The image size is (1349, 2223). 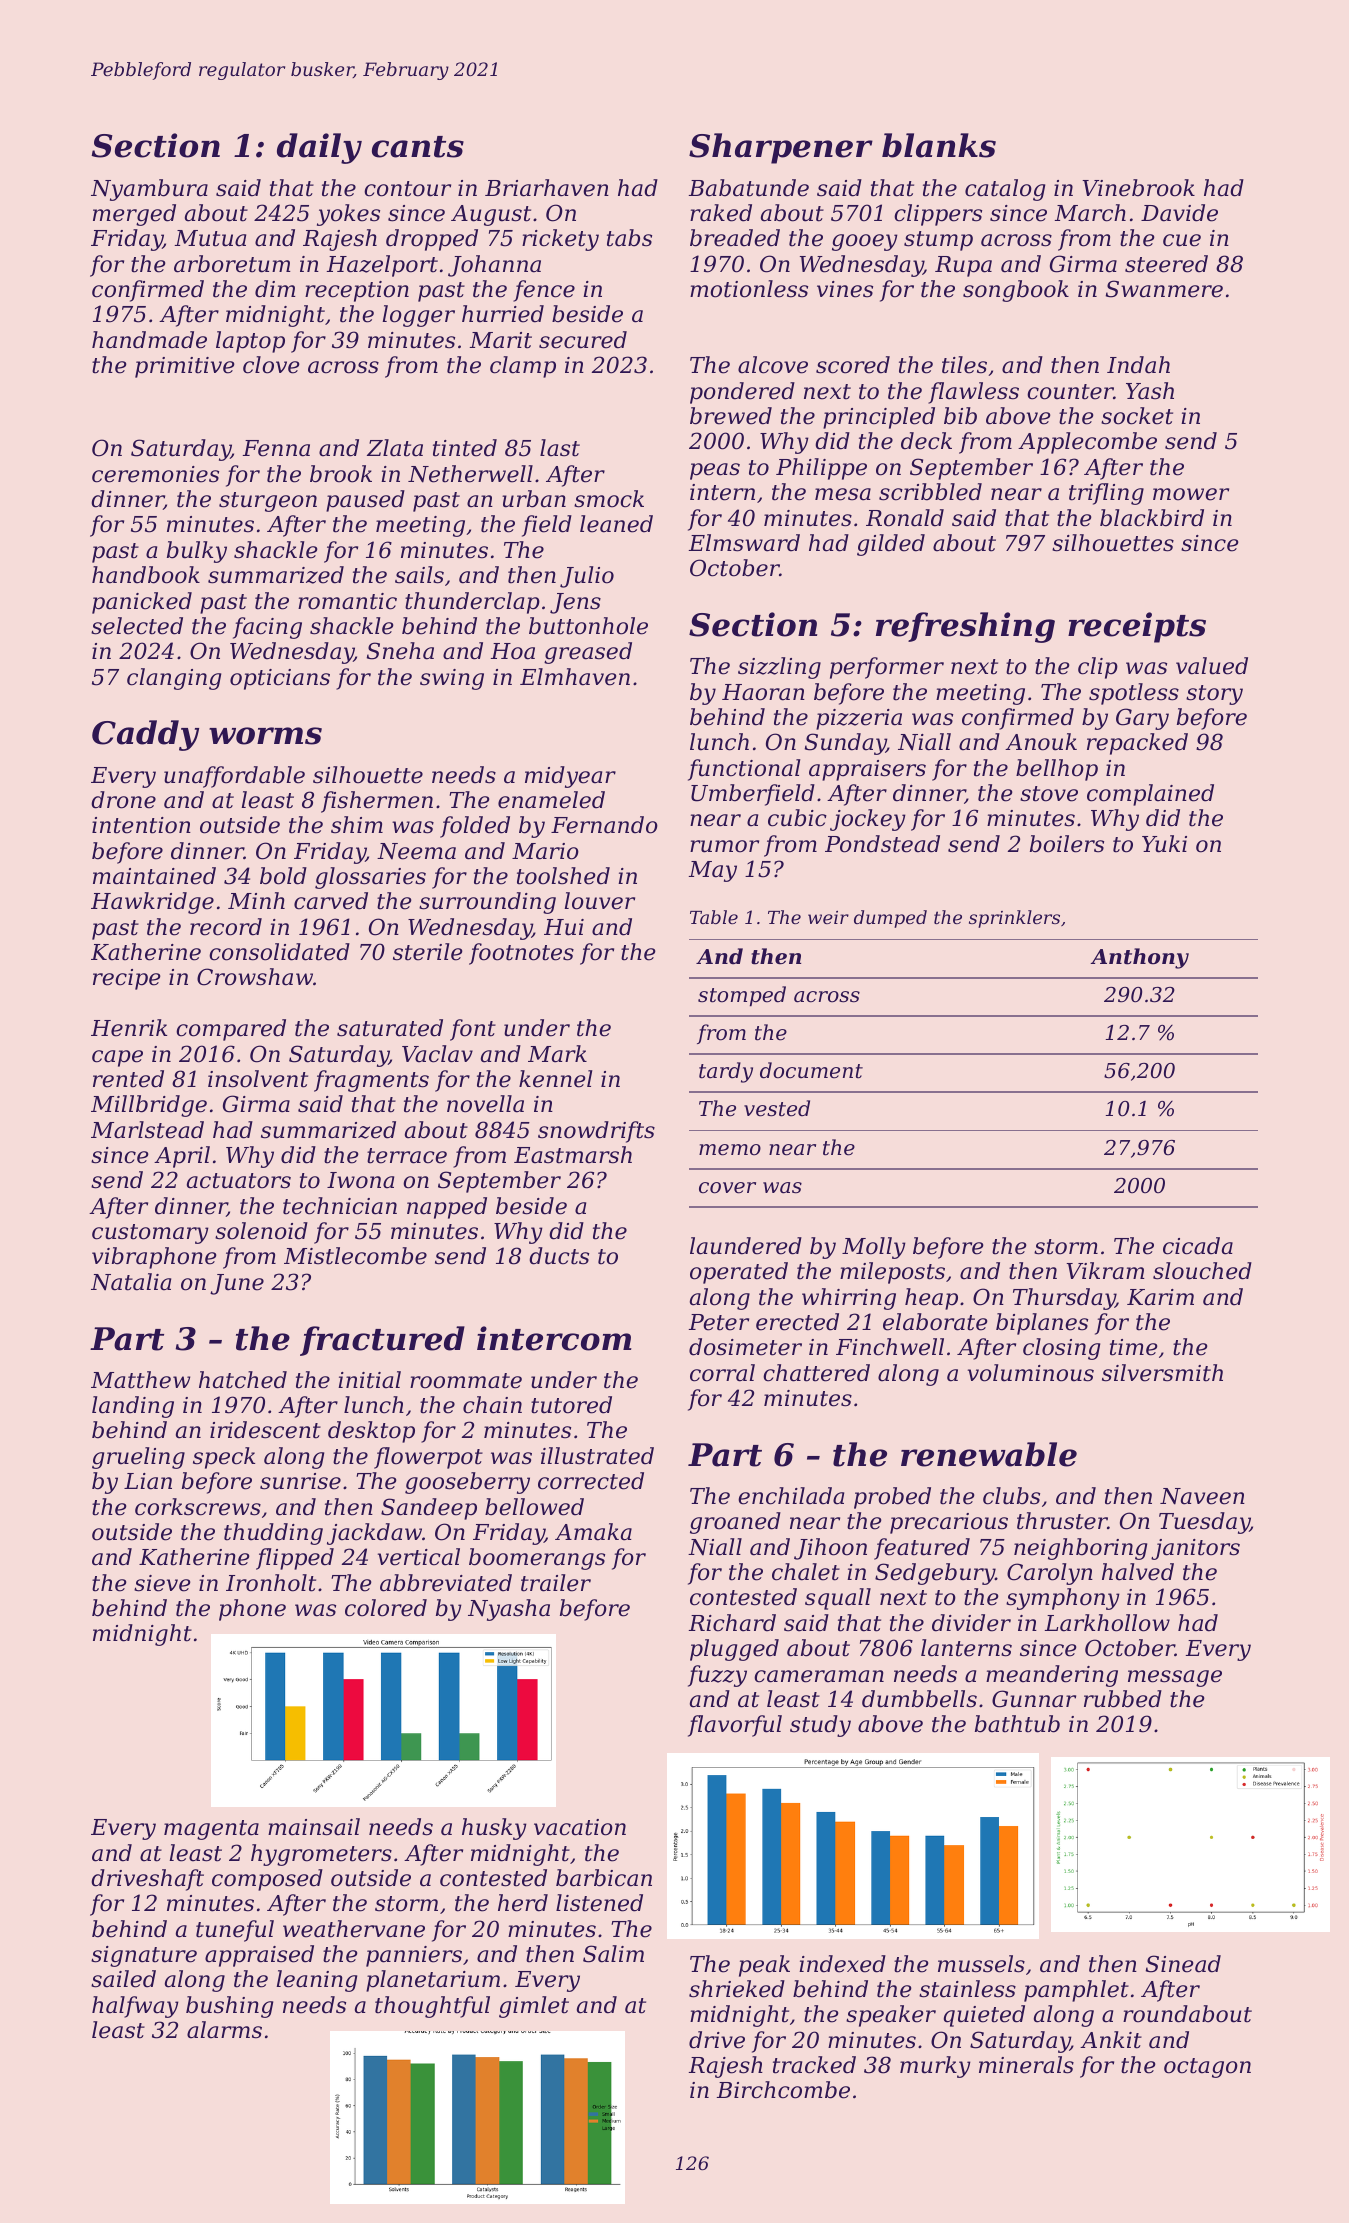 What do you see at coordinates (1005, 190) in the screenshot?
I see `catalog` at bounding box center [1005, 190].
